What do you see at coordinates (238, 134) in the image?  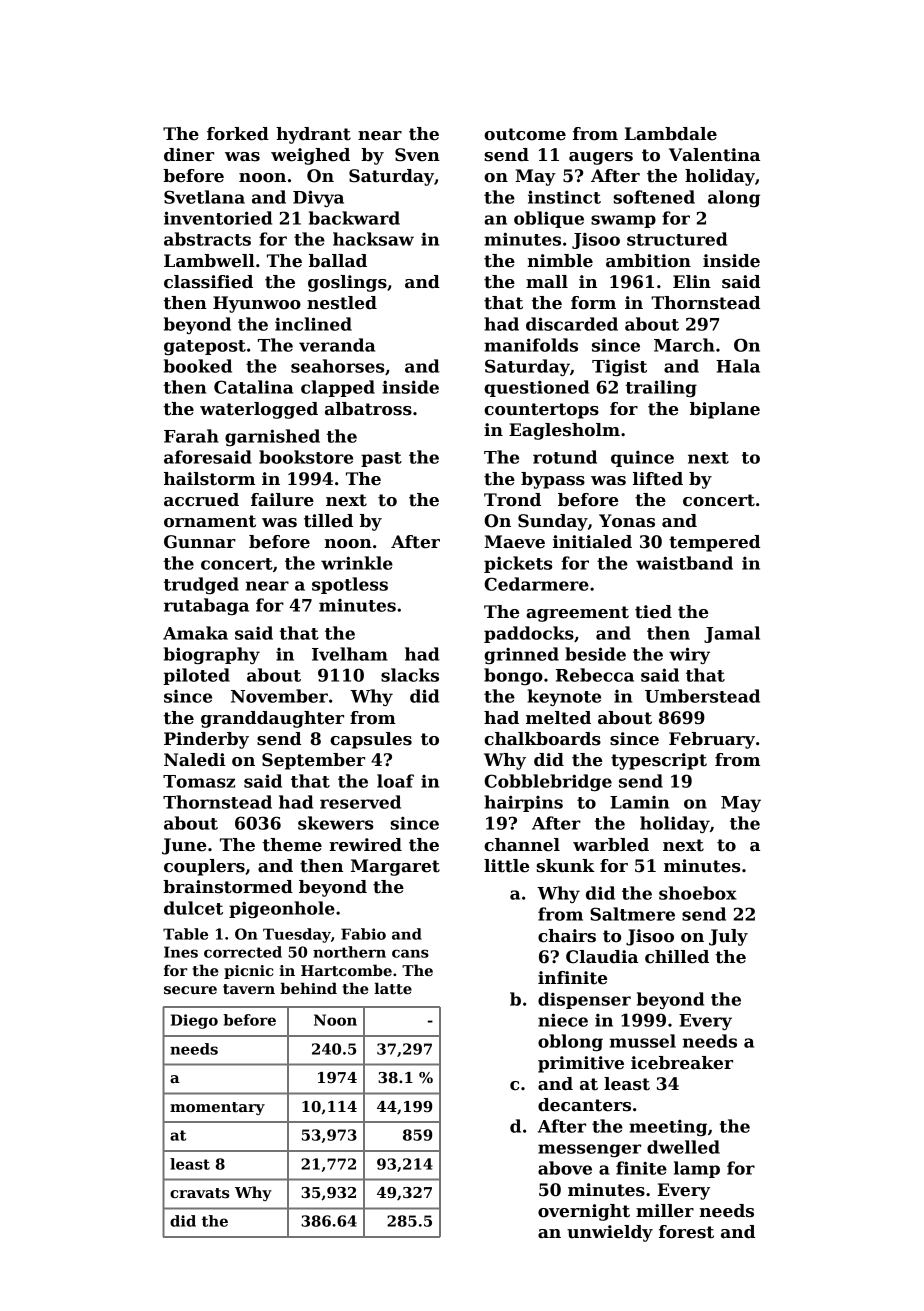 I see `forked` at bounding box center [238, 134].
